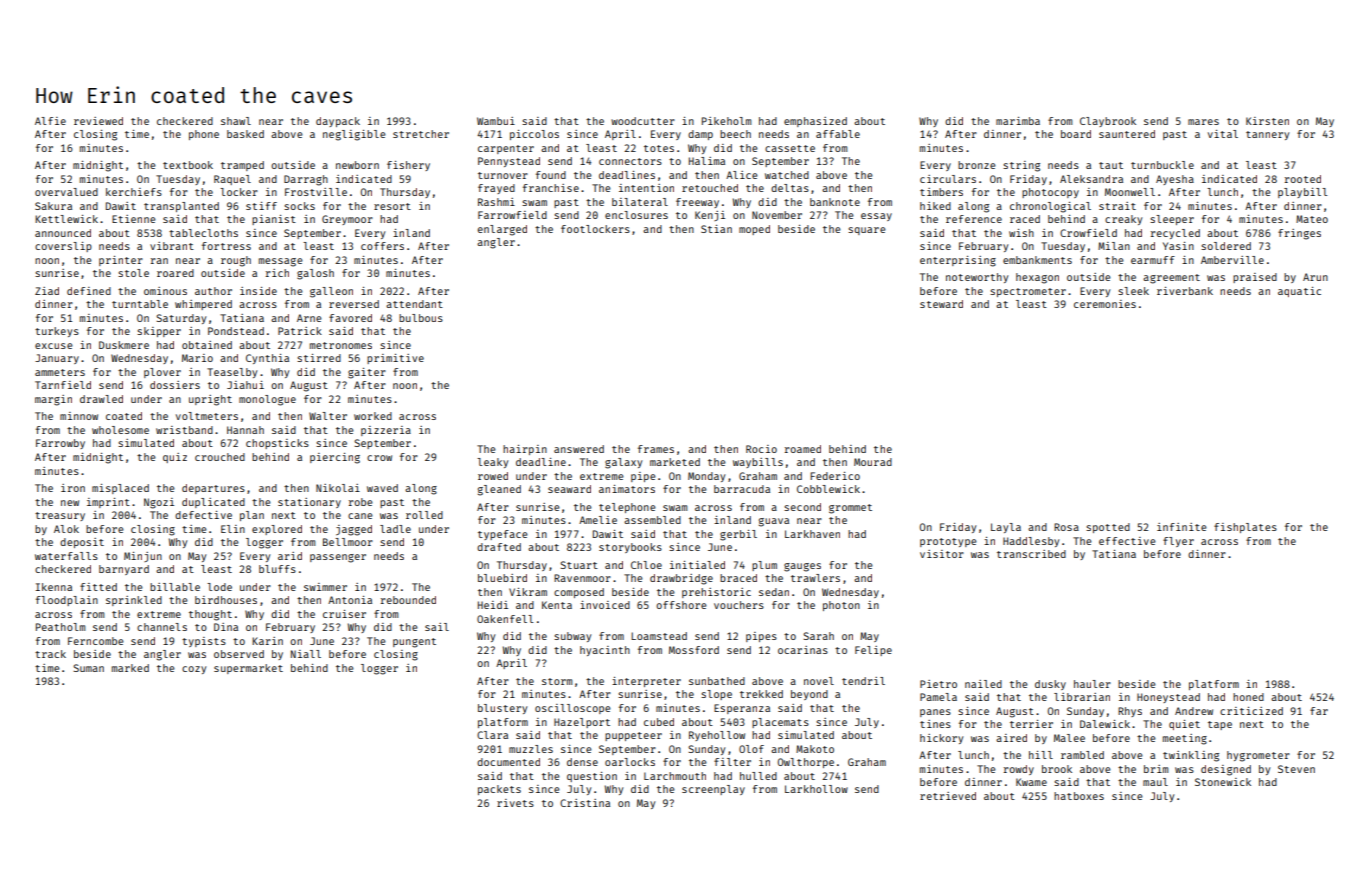 Image resolution: width=1372 pixels, height=887 pixels. What do you see at coordinates (50, 121) in the page?
I see `Alfie` at bounding box center [50, 121].
